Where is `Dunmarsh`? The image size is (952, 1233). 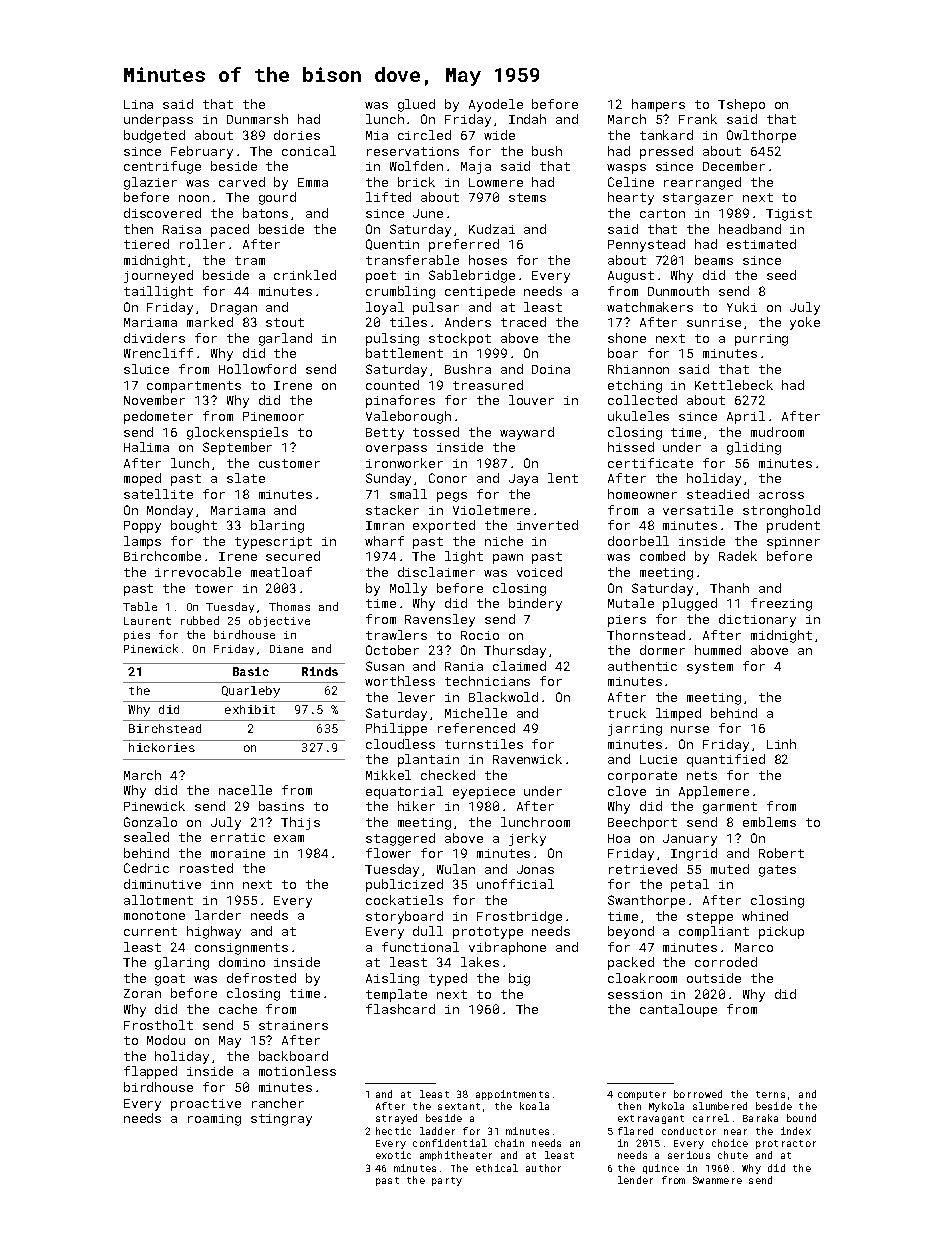 Dunmarsh is located at coordinates (257, 119).
